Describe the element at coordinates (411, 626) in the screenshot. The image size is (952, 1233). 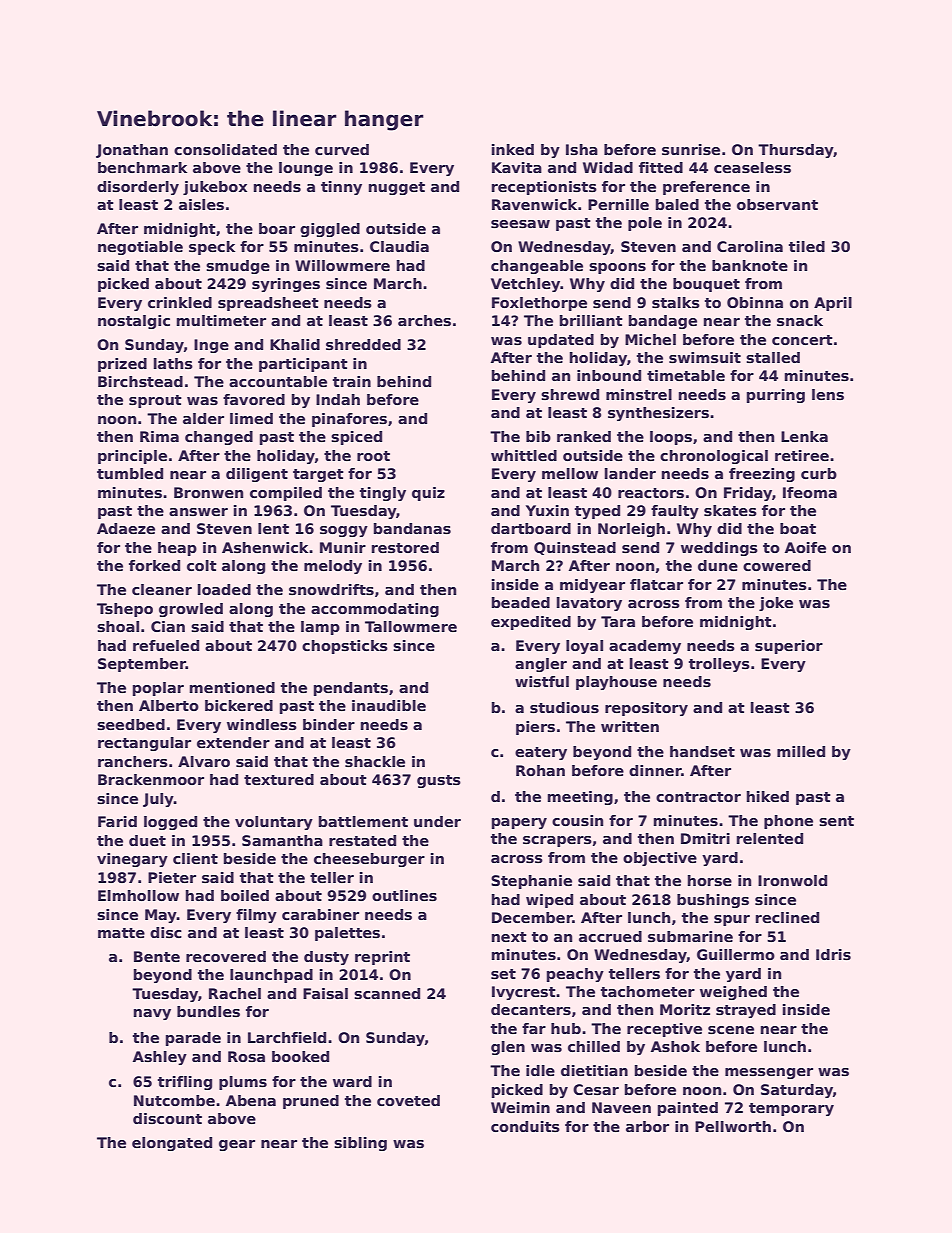
I see `Tallowmere` at that location.
